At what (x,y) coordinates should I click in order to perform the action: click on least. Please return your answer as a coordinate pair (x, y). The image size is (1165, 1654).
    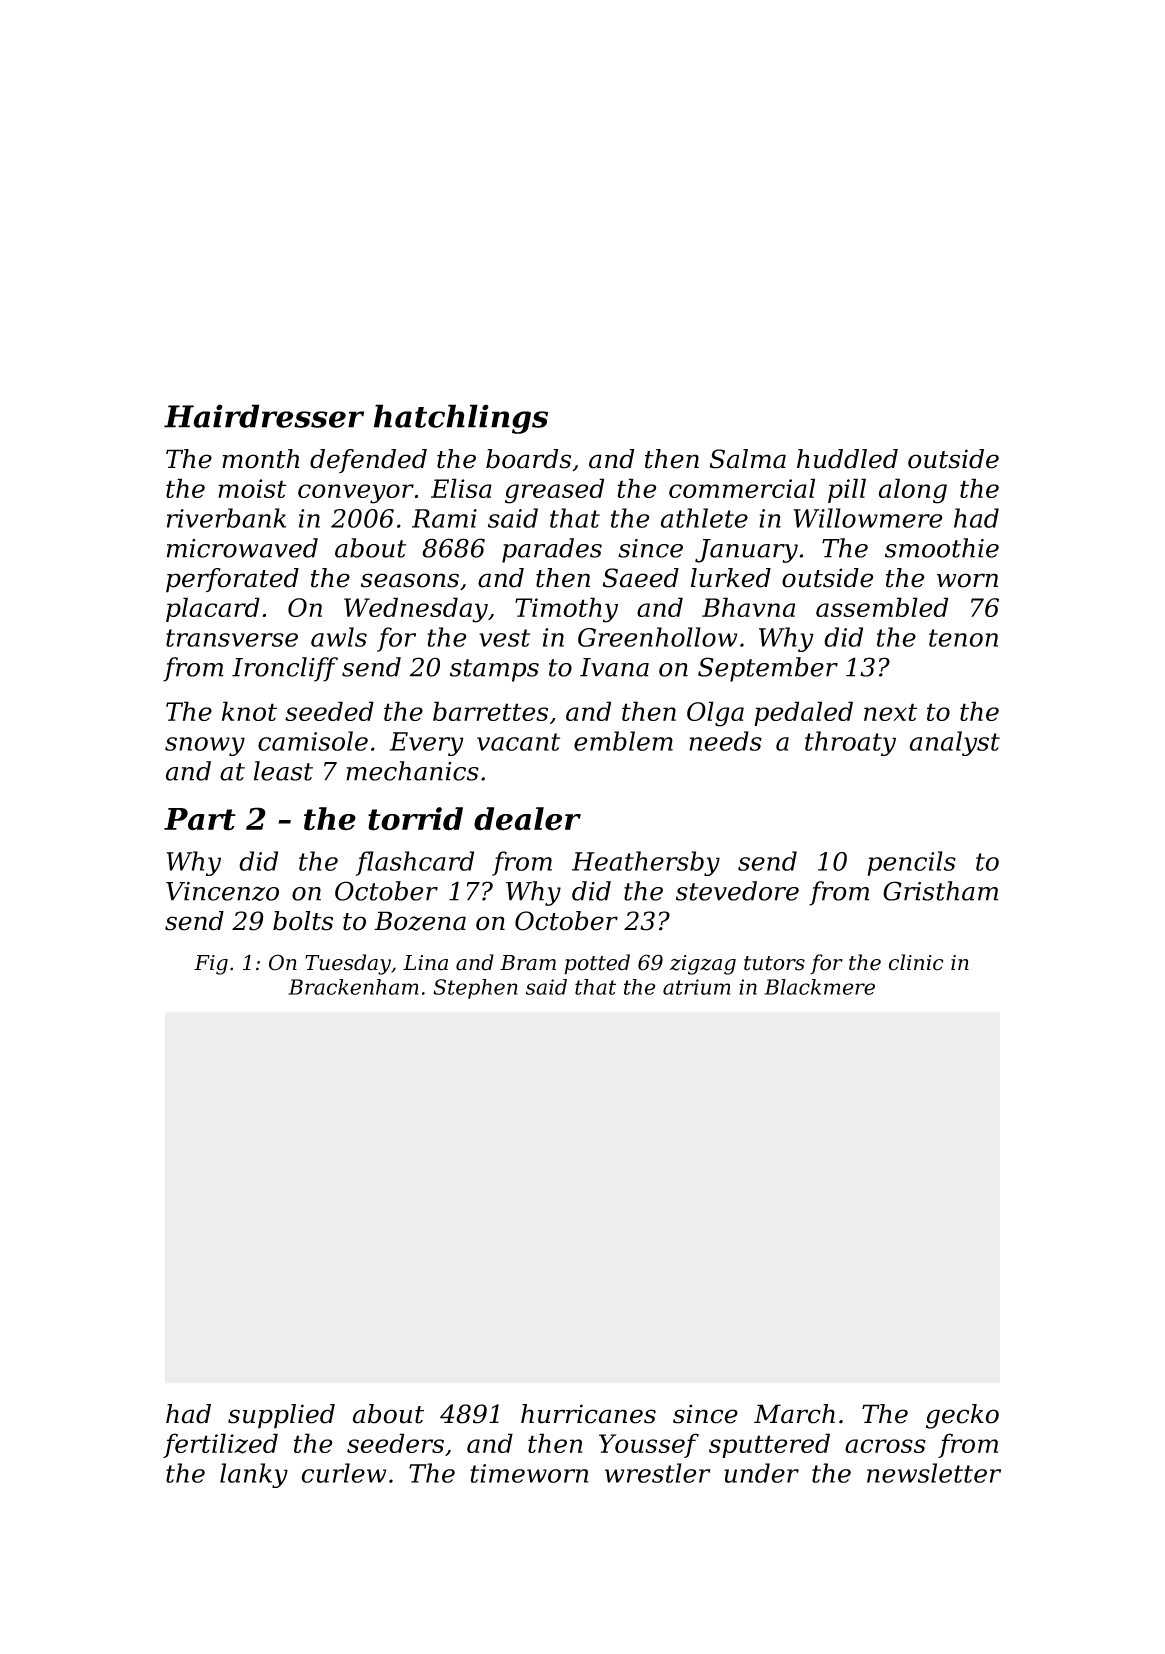
    Looking at the image, I should click on (283, 771).
